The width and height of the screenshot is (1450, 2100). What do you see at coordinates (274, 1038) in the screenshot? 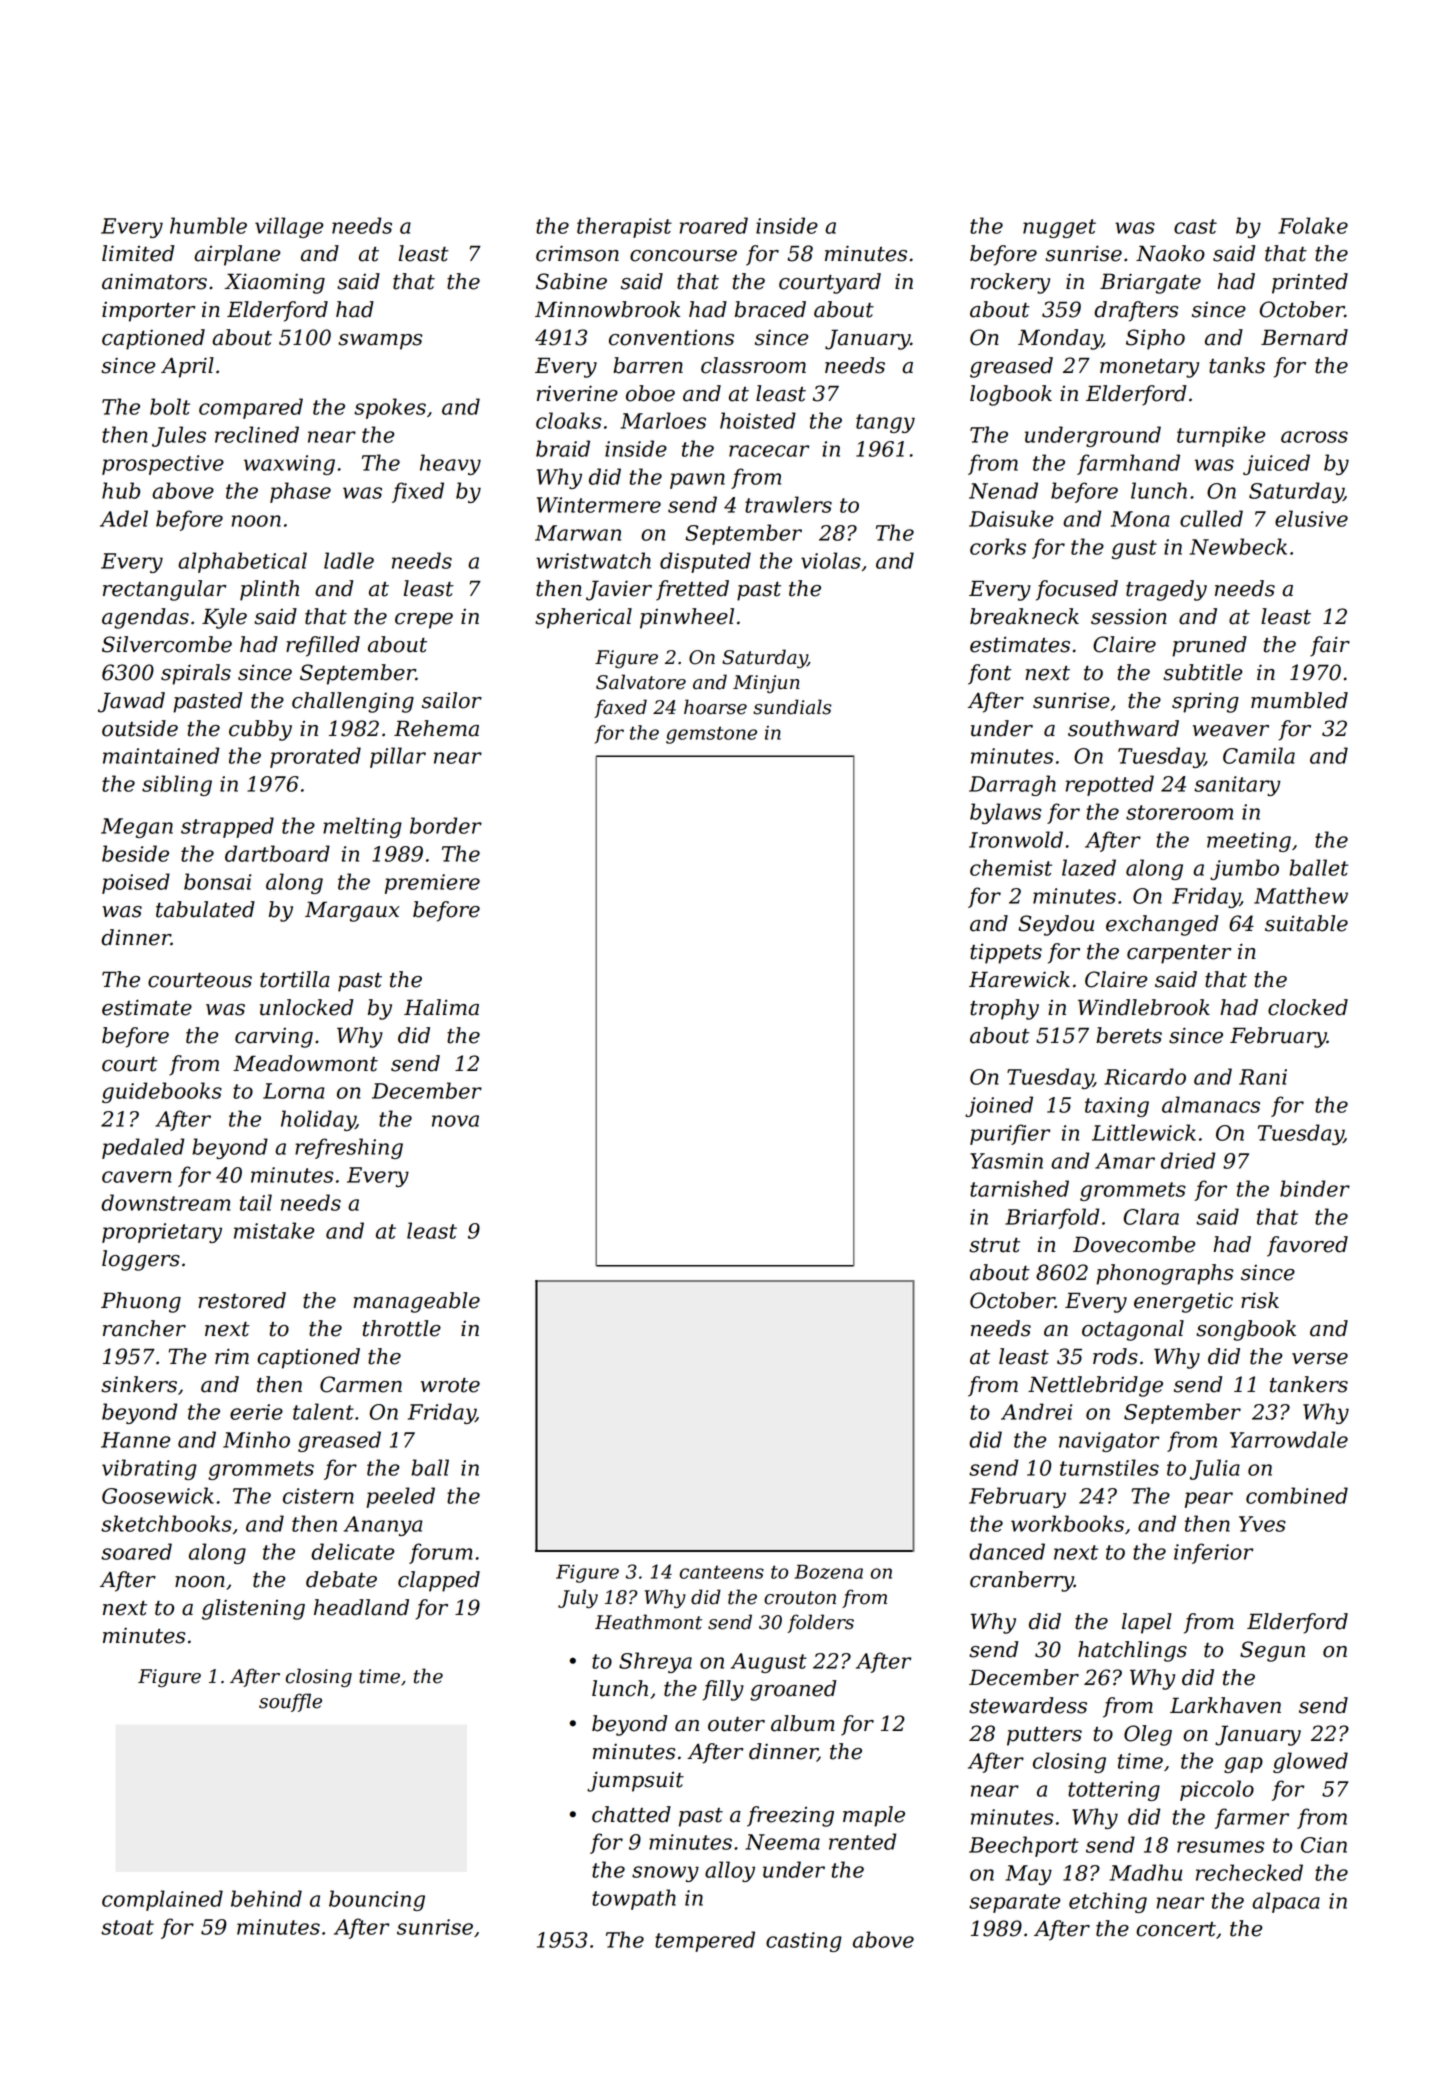
I see `carving` at bounding box center [274, 1038].
